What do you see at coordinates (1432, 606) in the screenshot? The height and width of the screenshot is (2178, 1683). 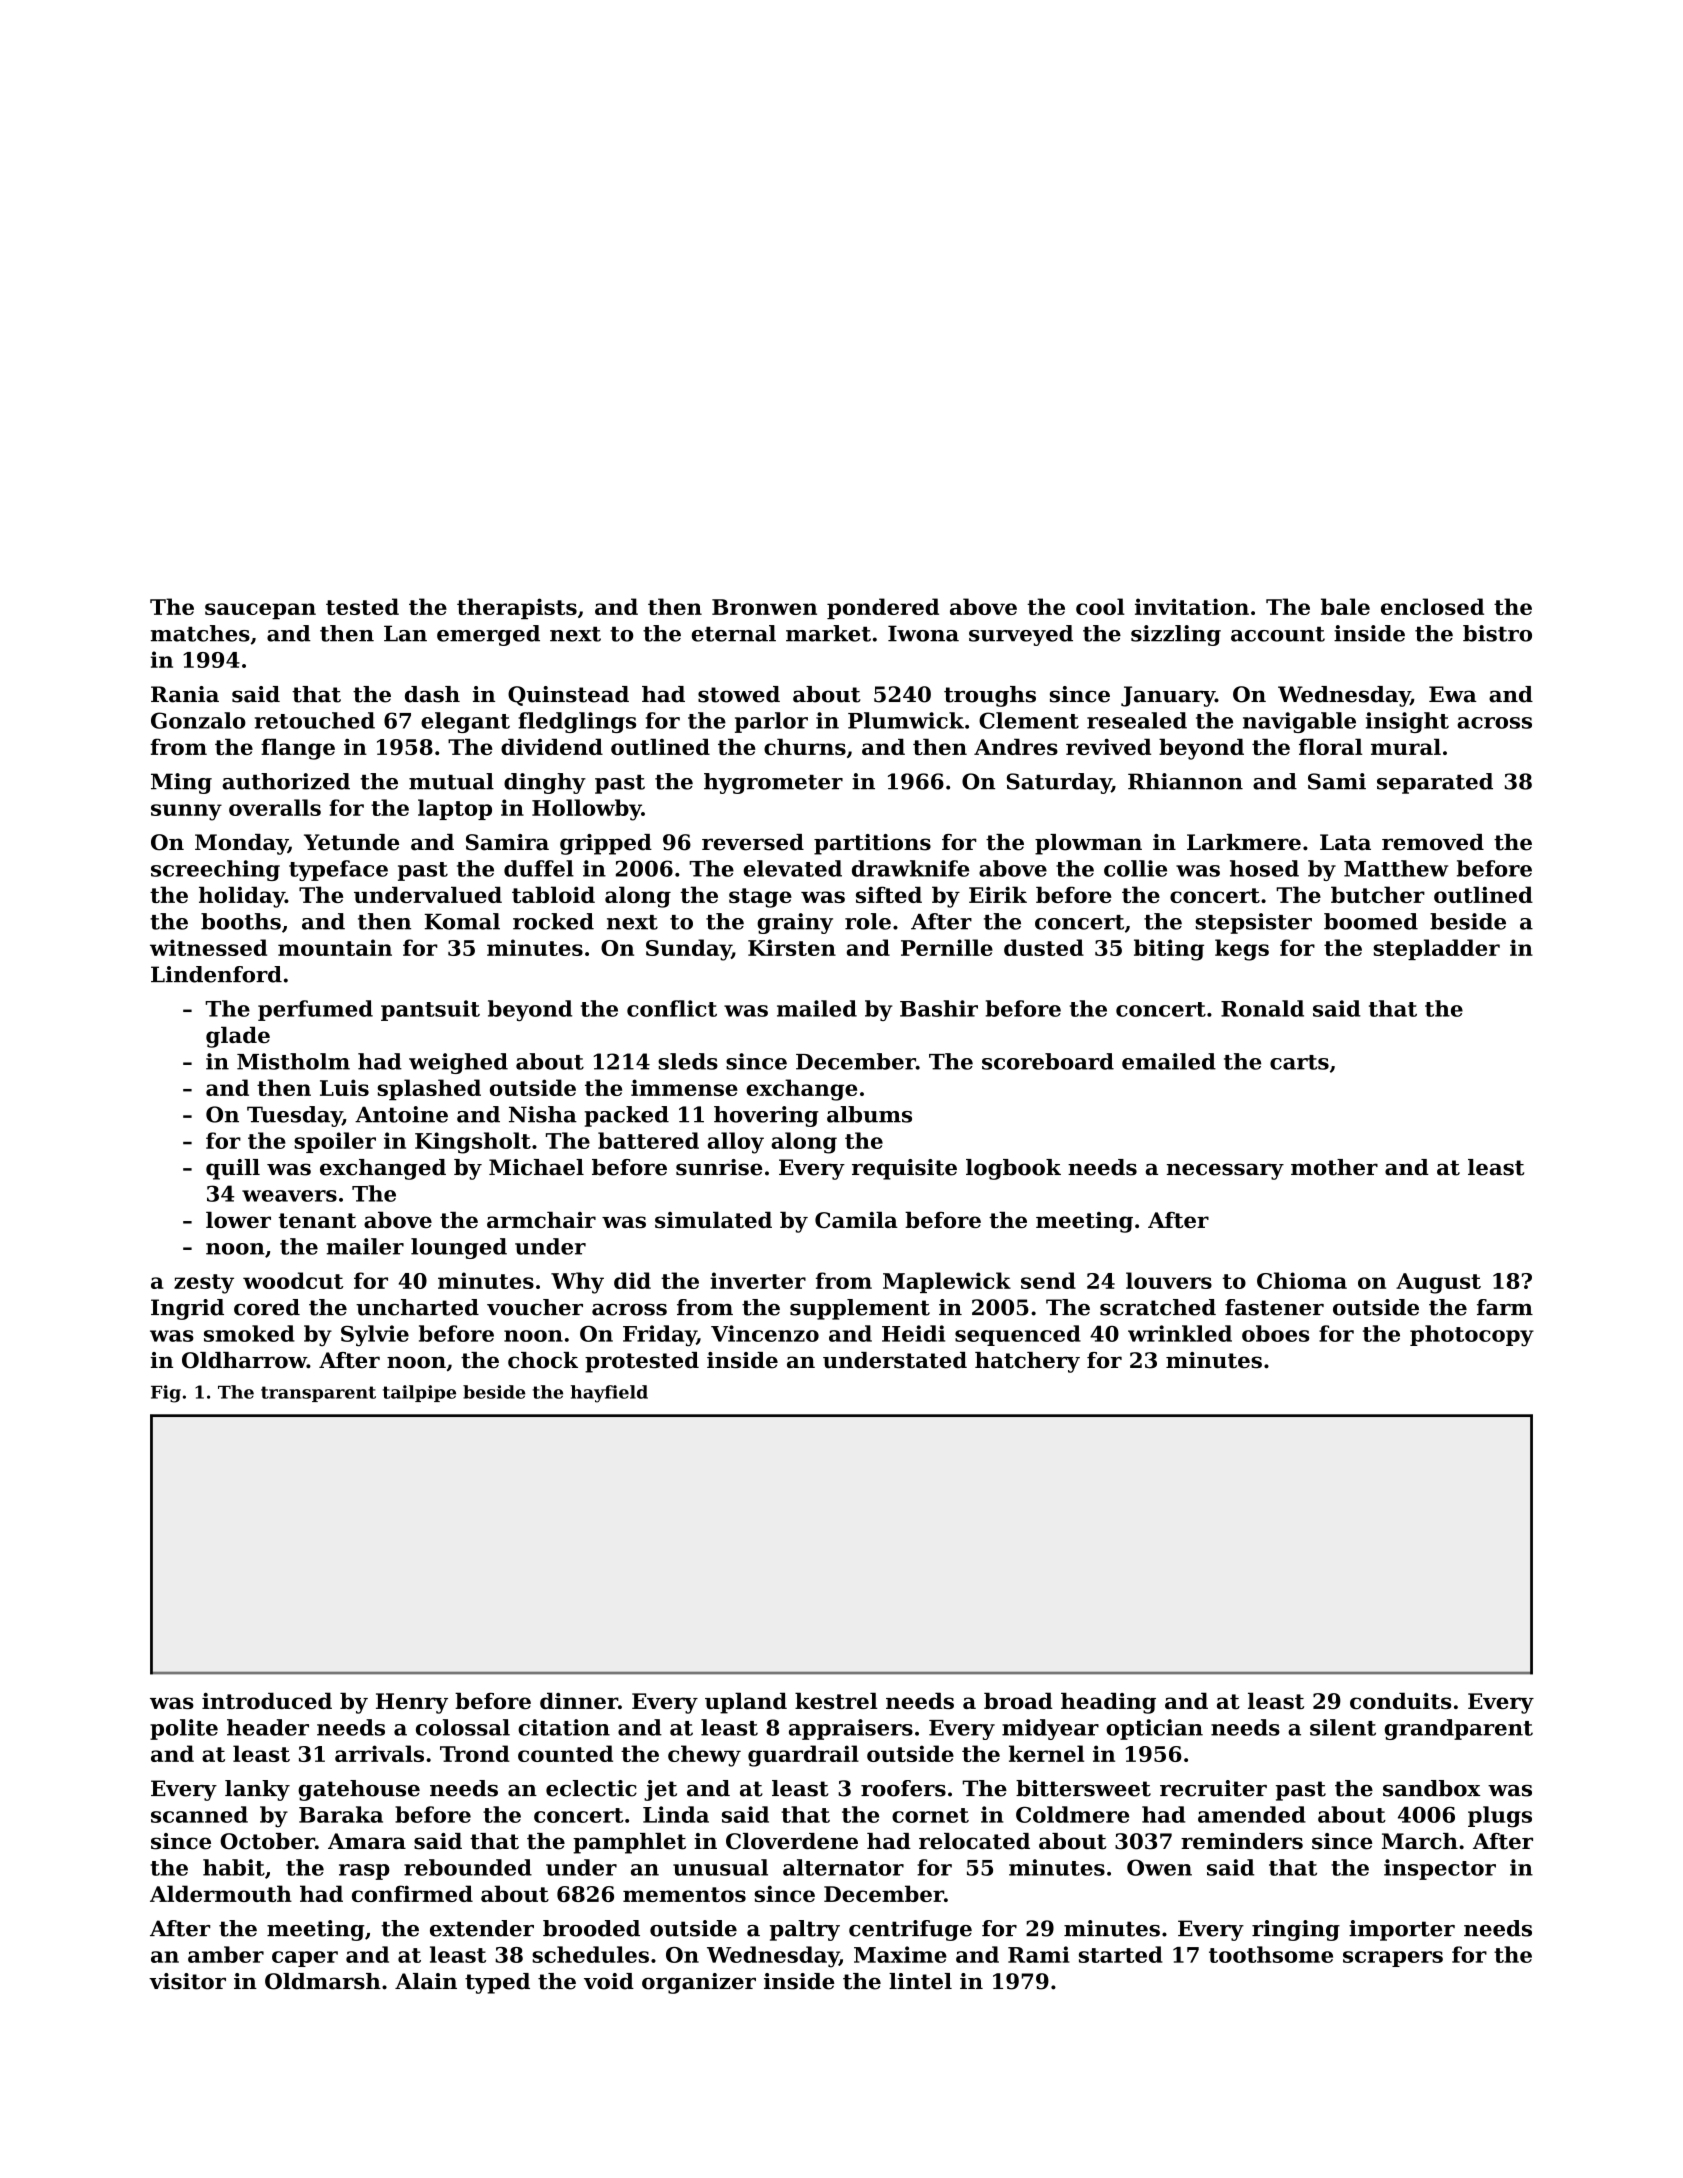 I see `enclosed` at bounding box center [1432, 606].
